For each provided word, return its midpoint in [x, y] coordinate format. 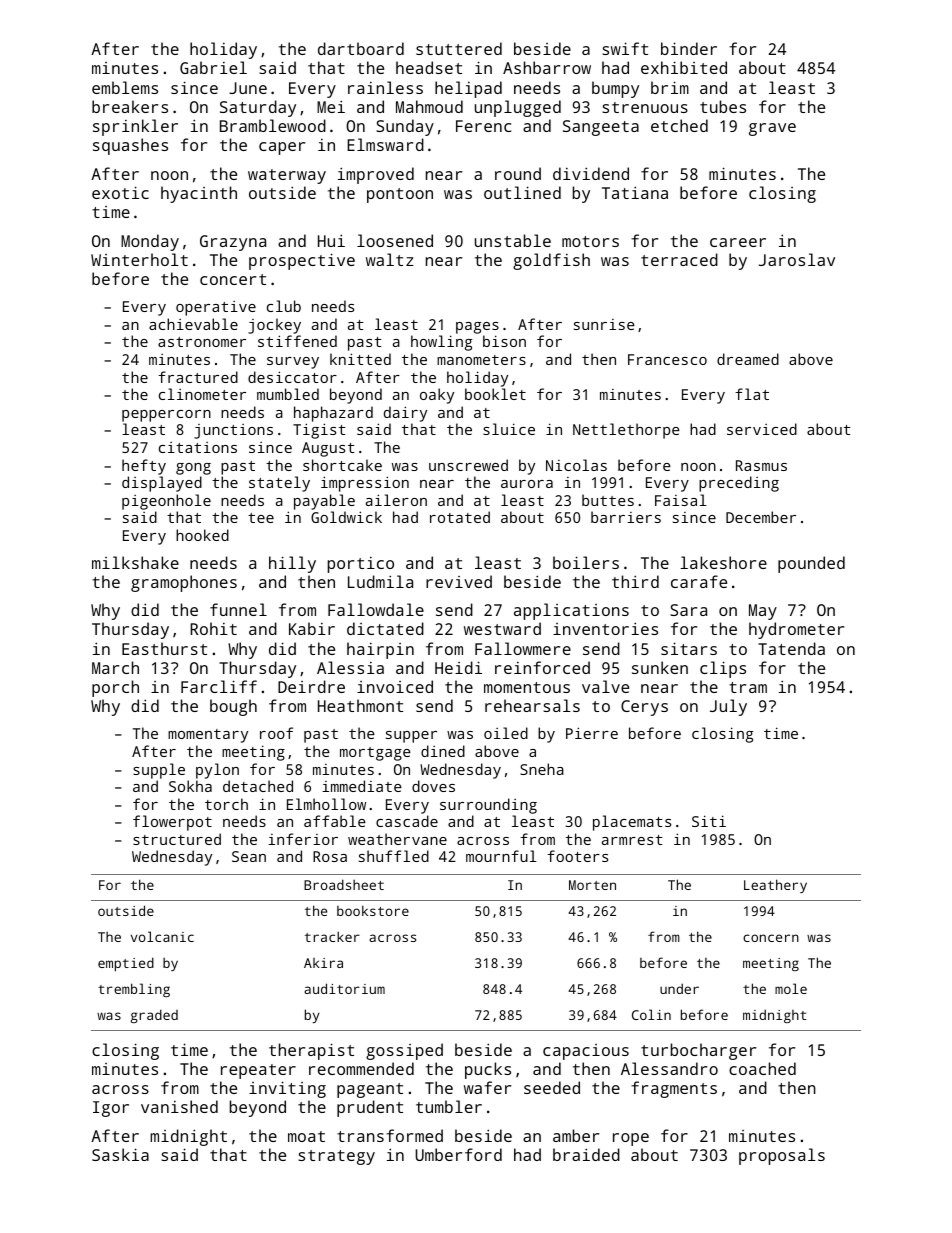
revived [459, 581]
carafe [699, 581]
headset [429, 67]
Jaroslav [797, 259]
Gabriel [213, 67]
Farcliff [219, 686]
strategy [337, 1157]
